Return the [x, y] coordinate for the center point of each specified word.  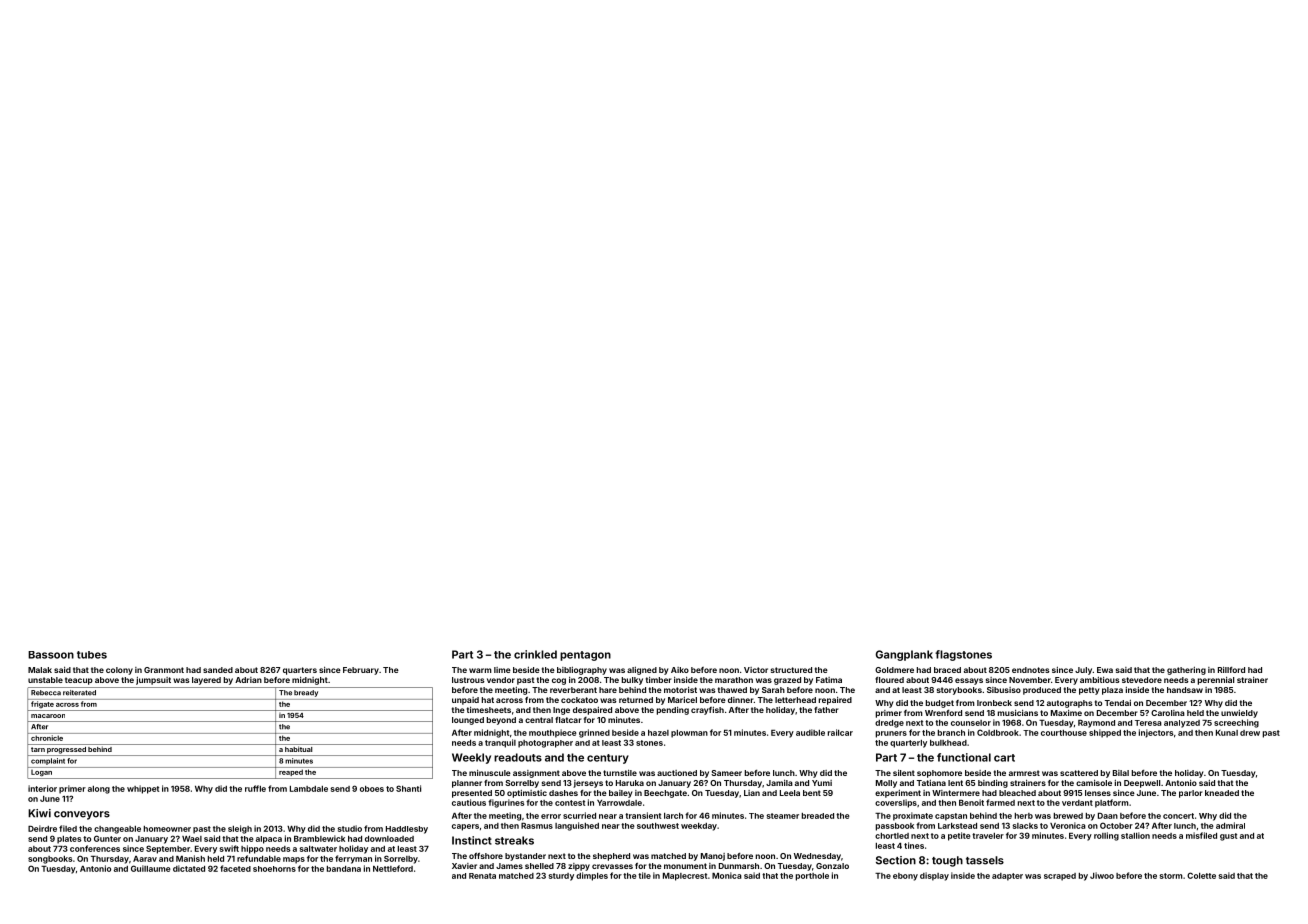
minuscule [490, 773]
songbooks [50, 860]
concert [1178, 816]
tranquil [500, 743]
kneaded [1222, 793]
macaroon [48, 716]
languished [577, 826]
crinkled [535, 654]
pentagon [585, 656]
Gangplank [904, 655]
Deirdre [42, 828]
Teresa [1148, 723]
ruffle [255, 788]
